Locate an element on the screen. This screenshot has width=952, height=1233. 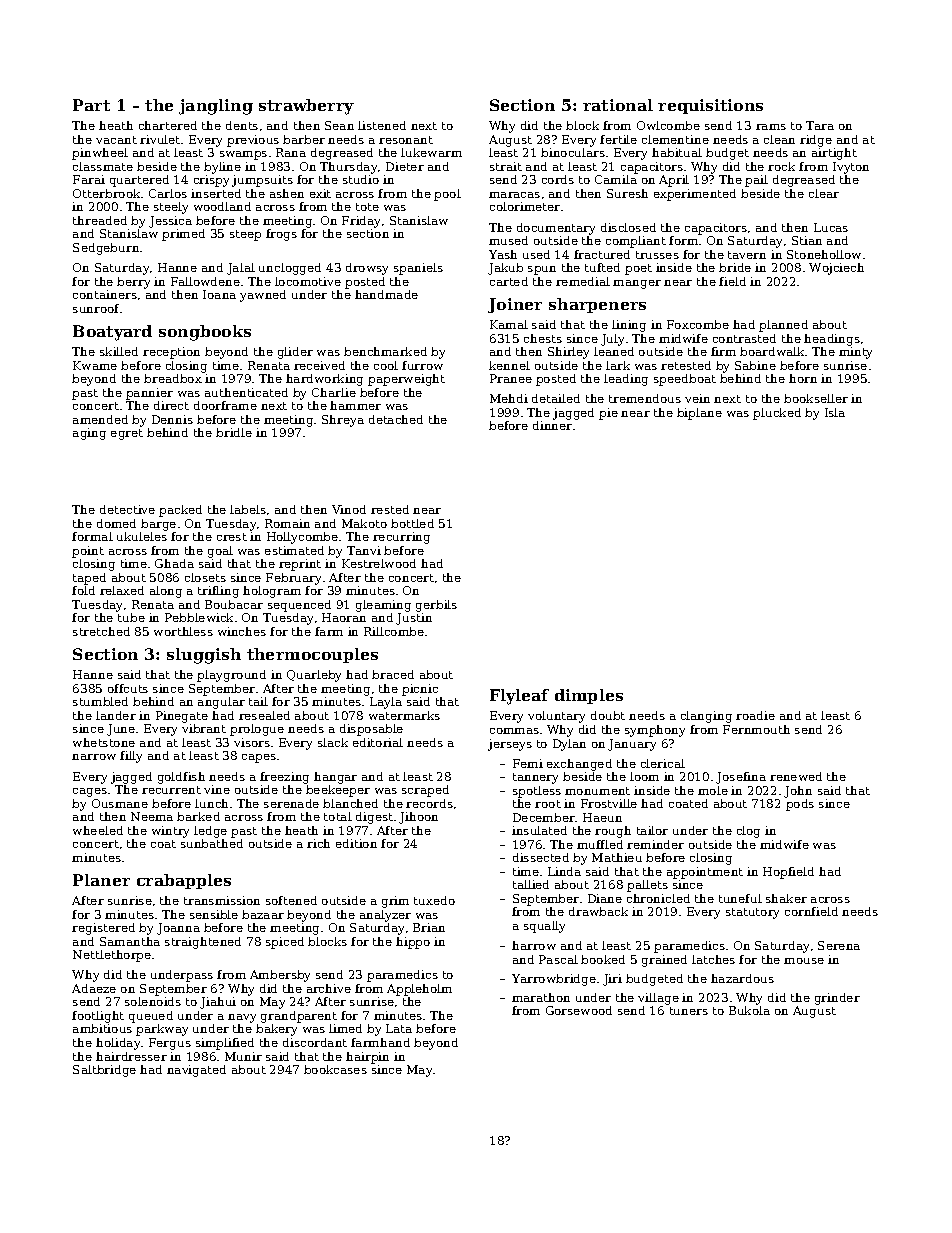
pail is located at coordinates (756, 181).
